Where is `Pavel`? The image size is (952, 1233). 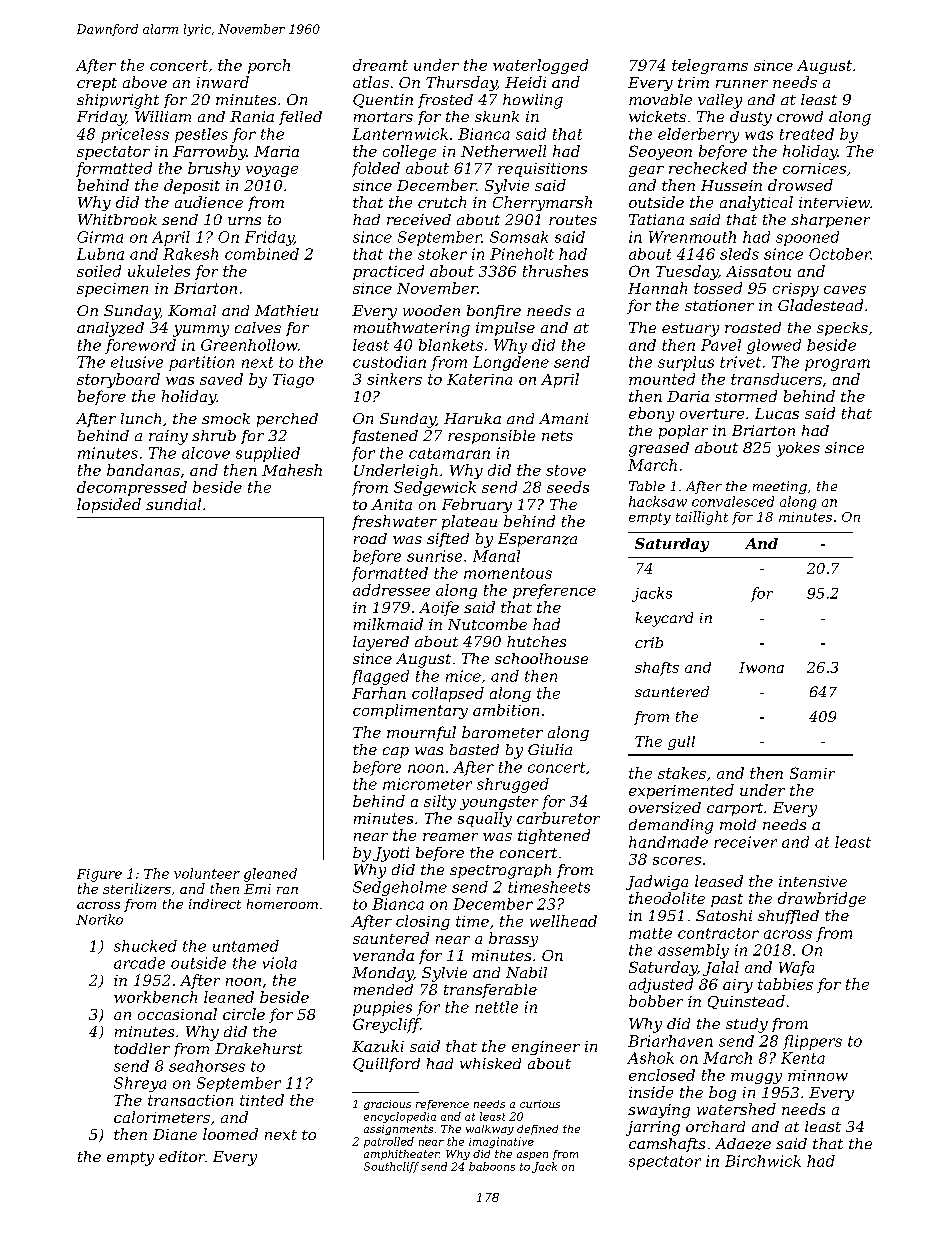 Pavel is located at coordinates (721, 345).
